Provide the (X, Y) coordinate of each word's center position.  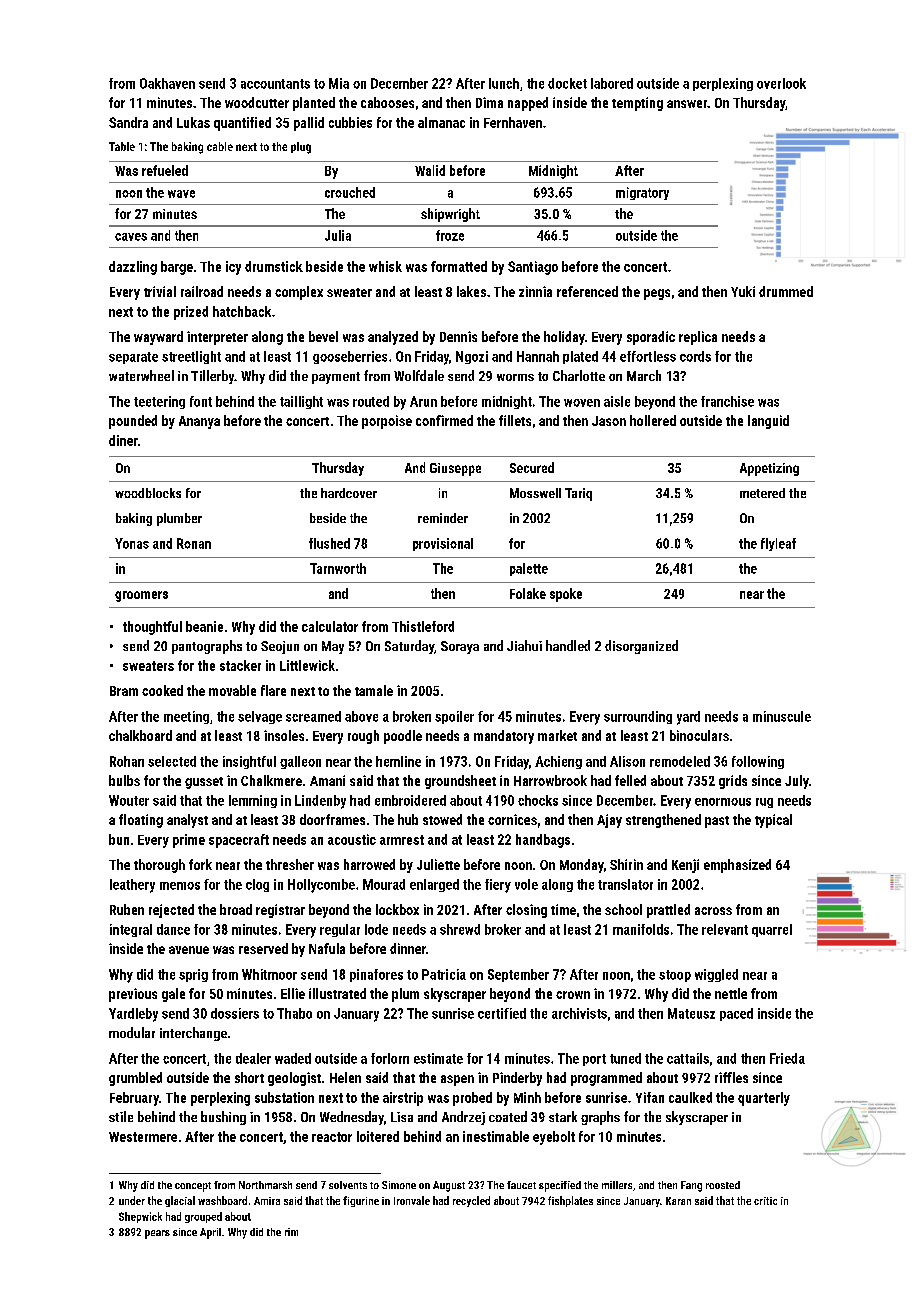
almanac (441, 122)
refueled (165, 170)
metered (762, 493)
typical (773, 821)
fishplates (570, 1201)
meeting (186, 717)
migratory (642, 193)
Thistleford (423, 626)
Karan (678, 1201)
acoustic (352, 839)
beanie (204, 626)
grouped (203, 1217)
